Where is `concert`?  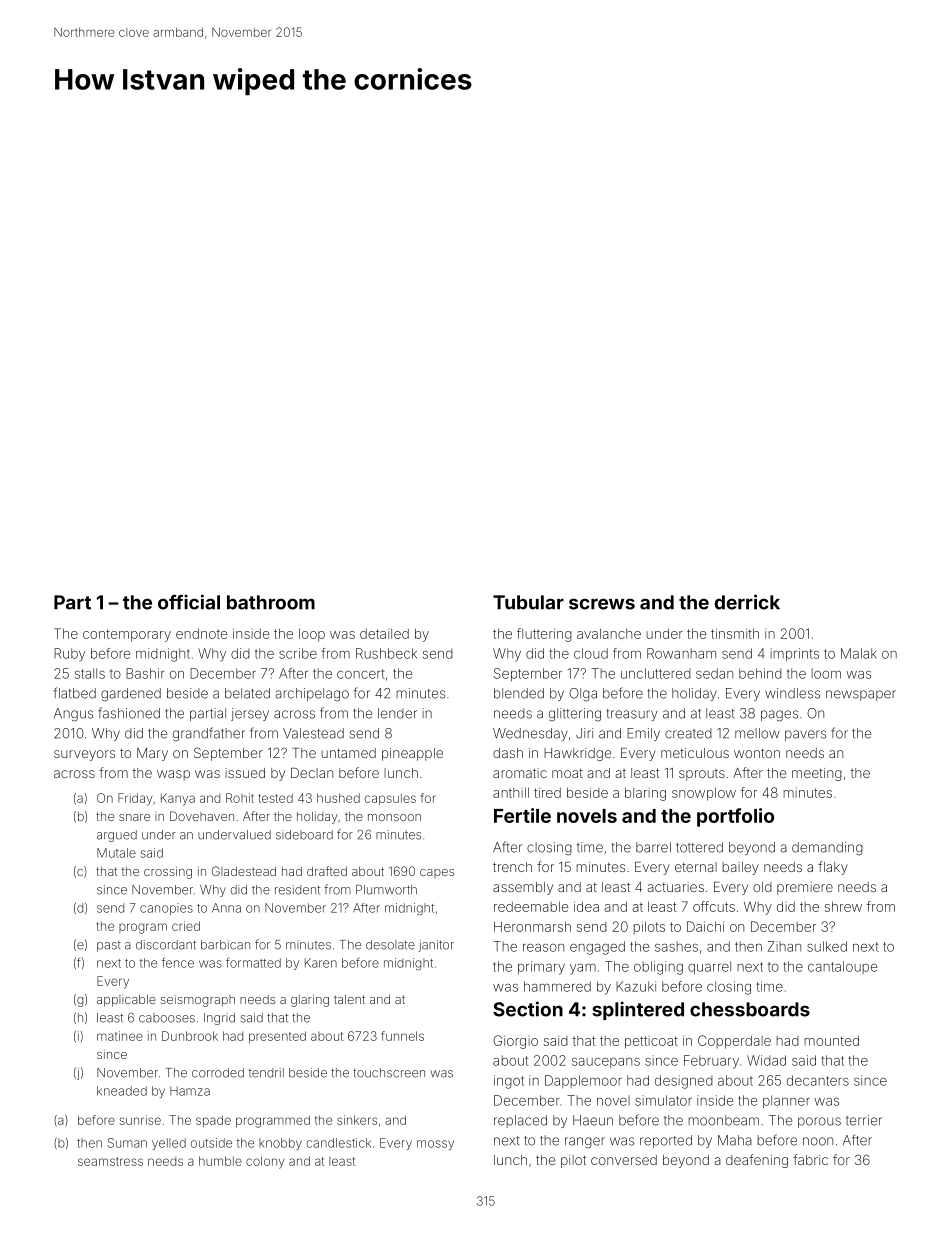
concert is located at coordinates (361, 674).
